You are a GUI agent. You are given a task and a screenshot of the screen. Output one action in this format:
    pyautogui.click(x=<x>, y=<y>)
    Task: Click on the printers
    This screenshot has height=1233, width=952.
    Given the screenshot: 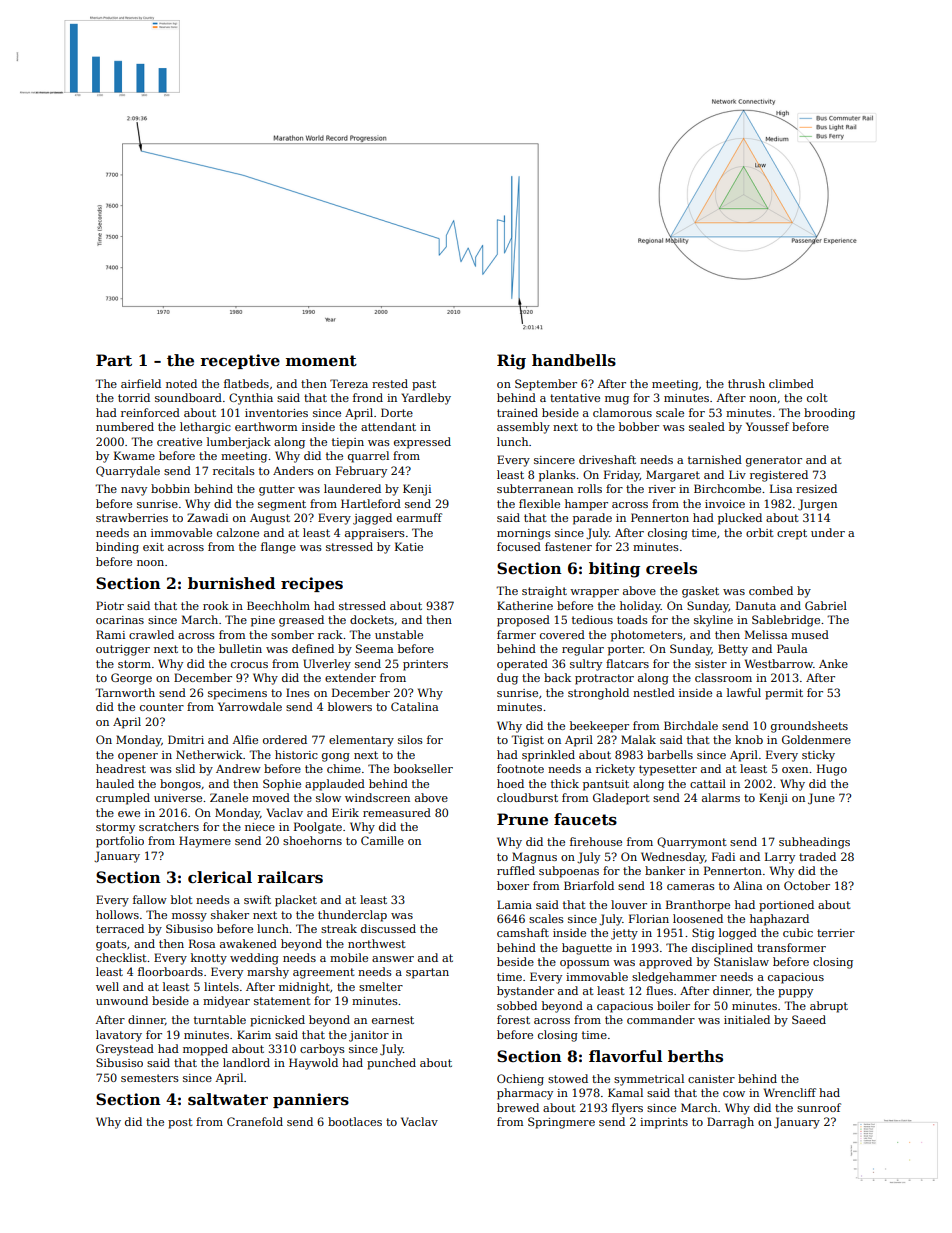 What is the action you would take?
    pyautogui.click(x=425, y=665)
